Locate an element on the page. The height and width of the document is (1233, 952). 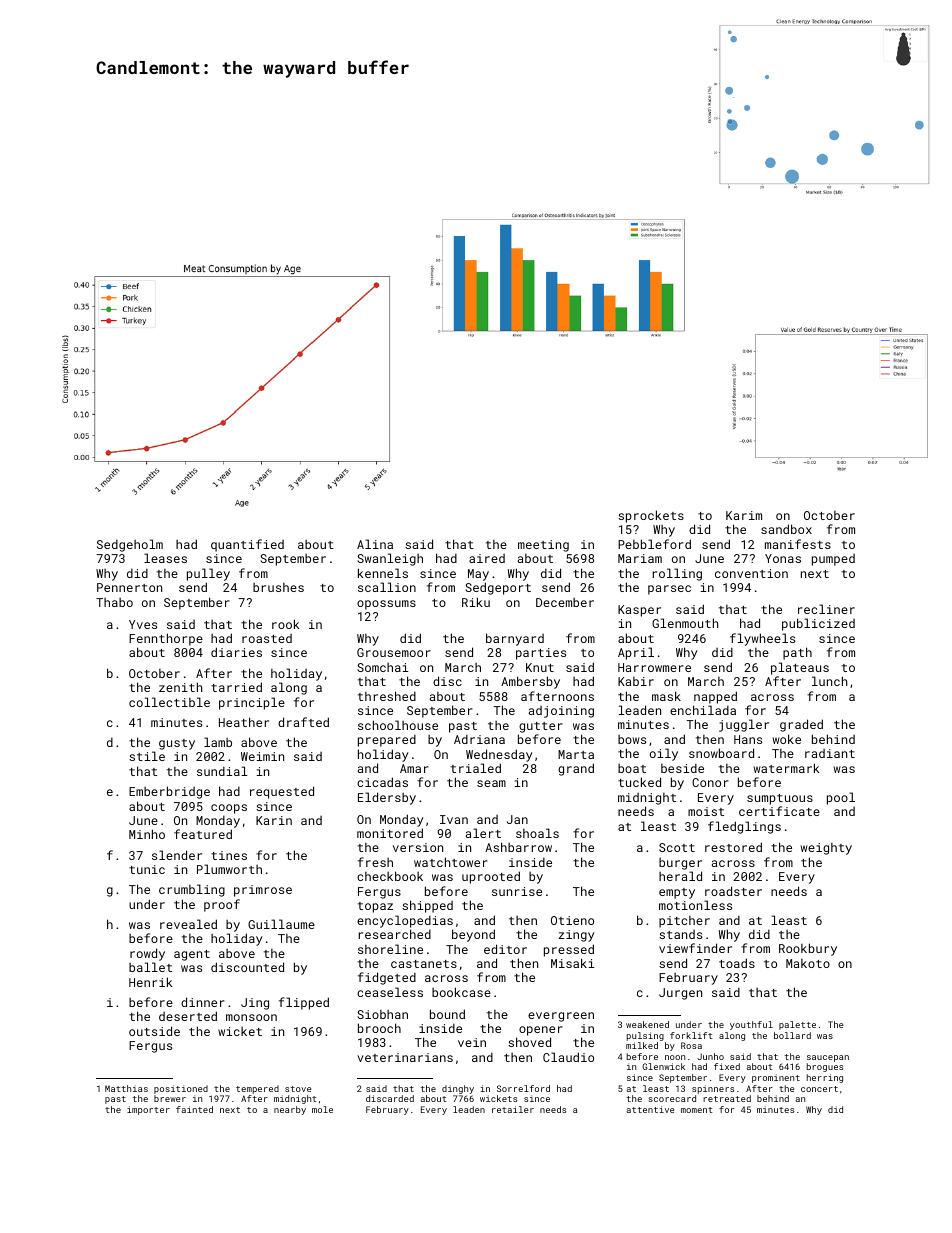
roadster is located at coordinates (733, 891).
